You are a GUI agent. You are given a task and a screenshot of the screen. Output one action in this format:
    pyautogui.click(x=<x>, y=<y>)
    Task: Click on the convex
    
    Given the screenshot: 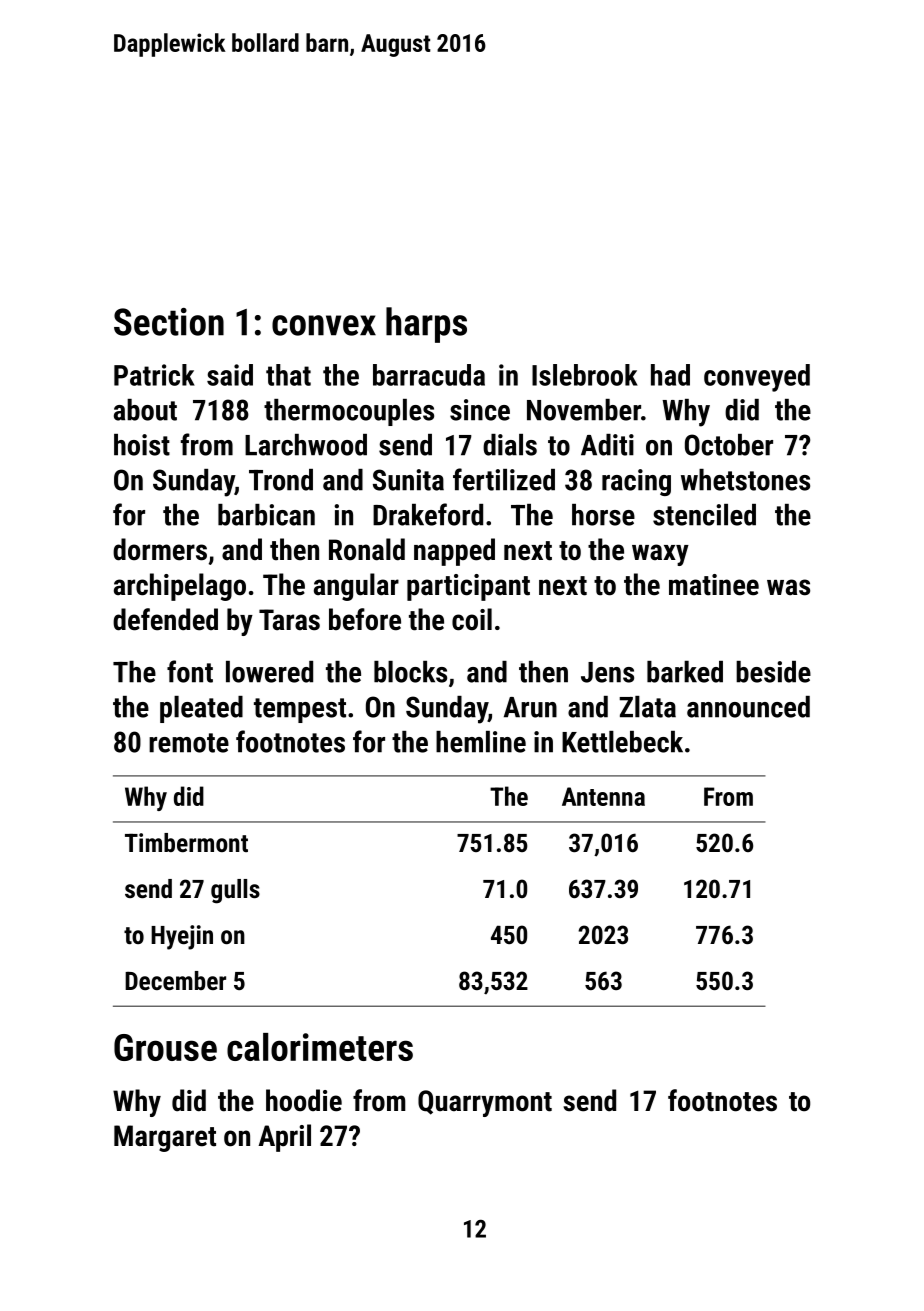 What is the action you would take?
    pyautogui.click(x=324, y=325)
